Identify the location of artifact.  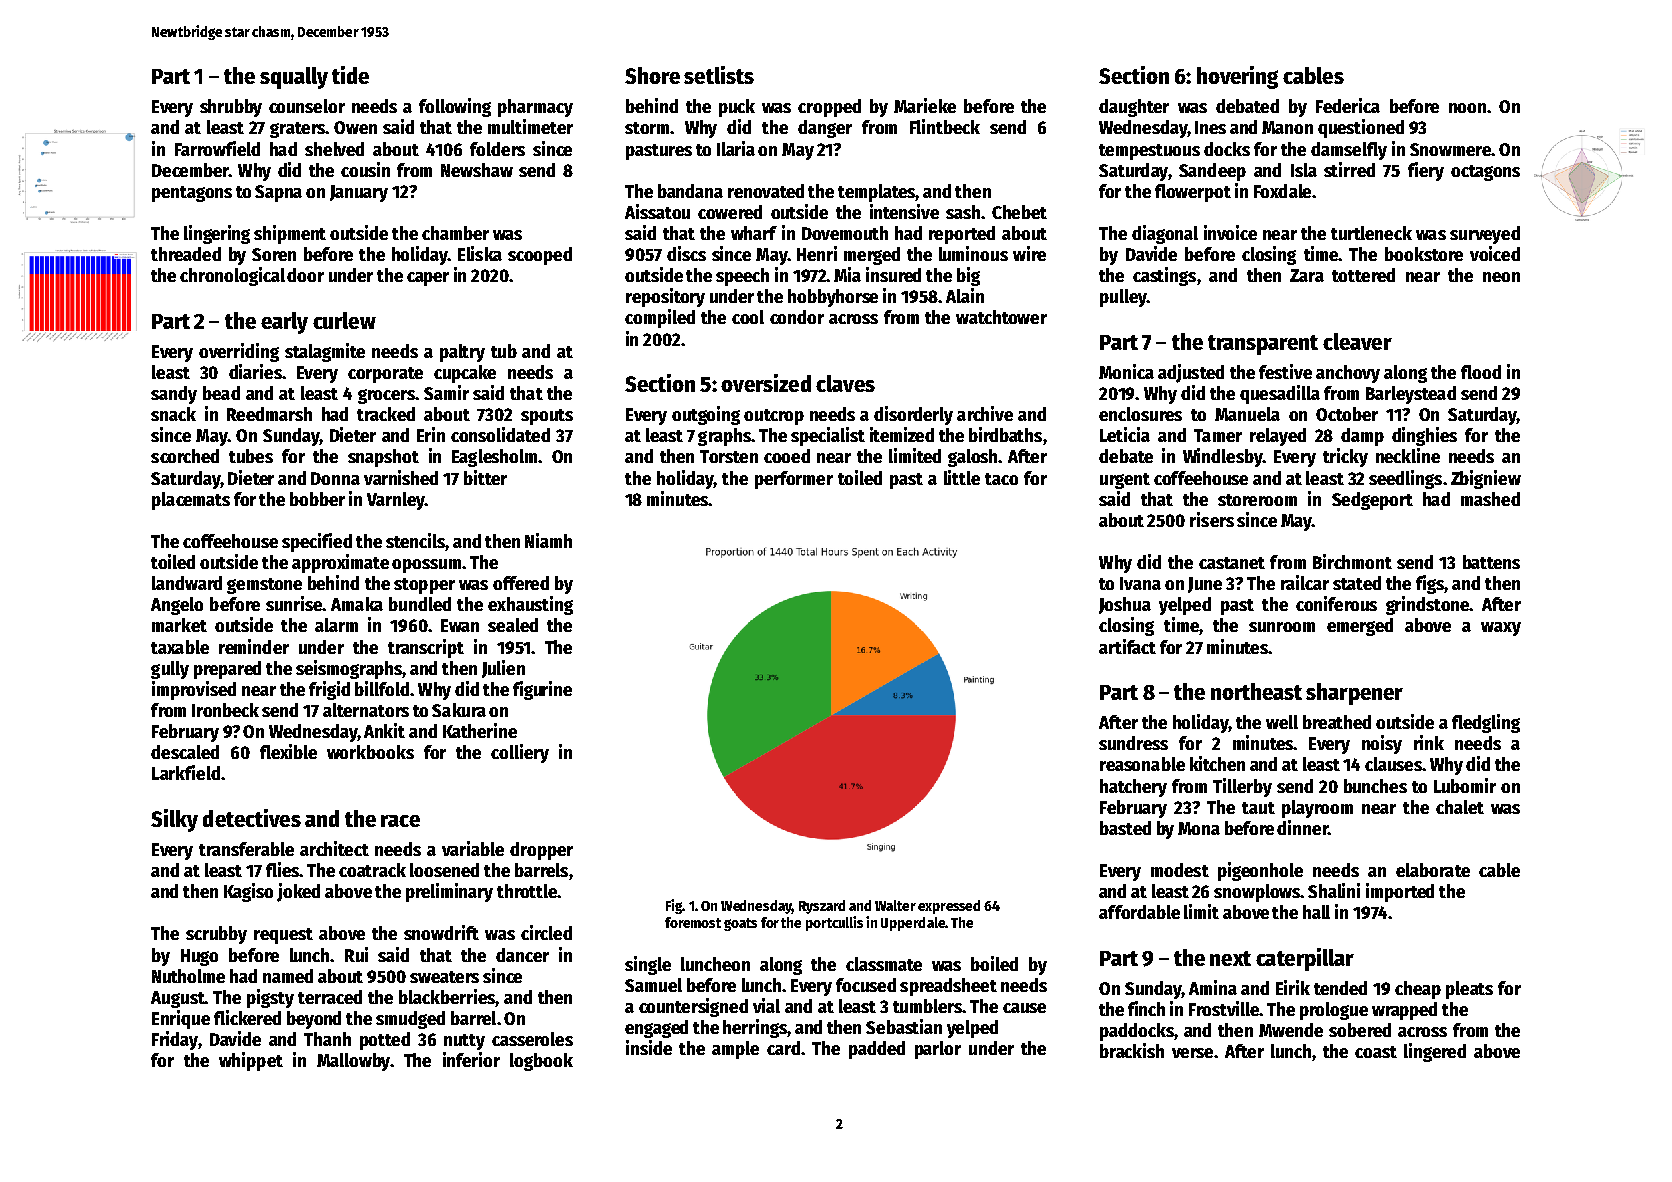
(1127, 646).
